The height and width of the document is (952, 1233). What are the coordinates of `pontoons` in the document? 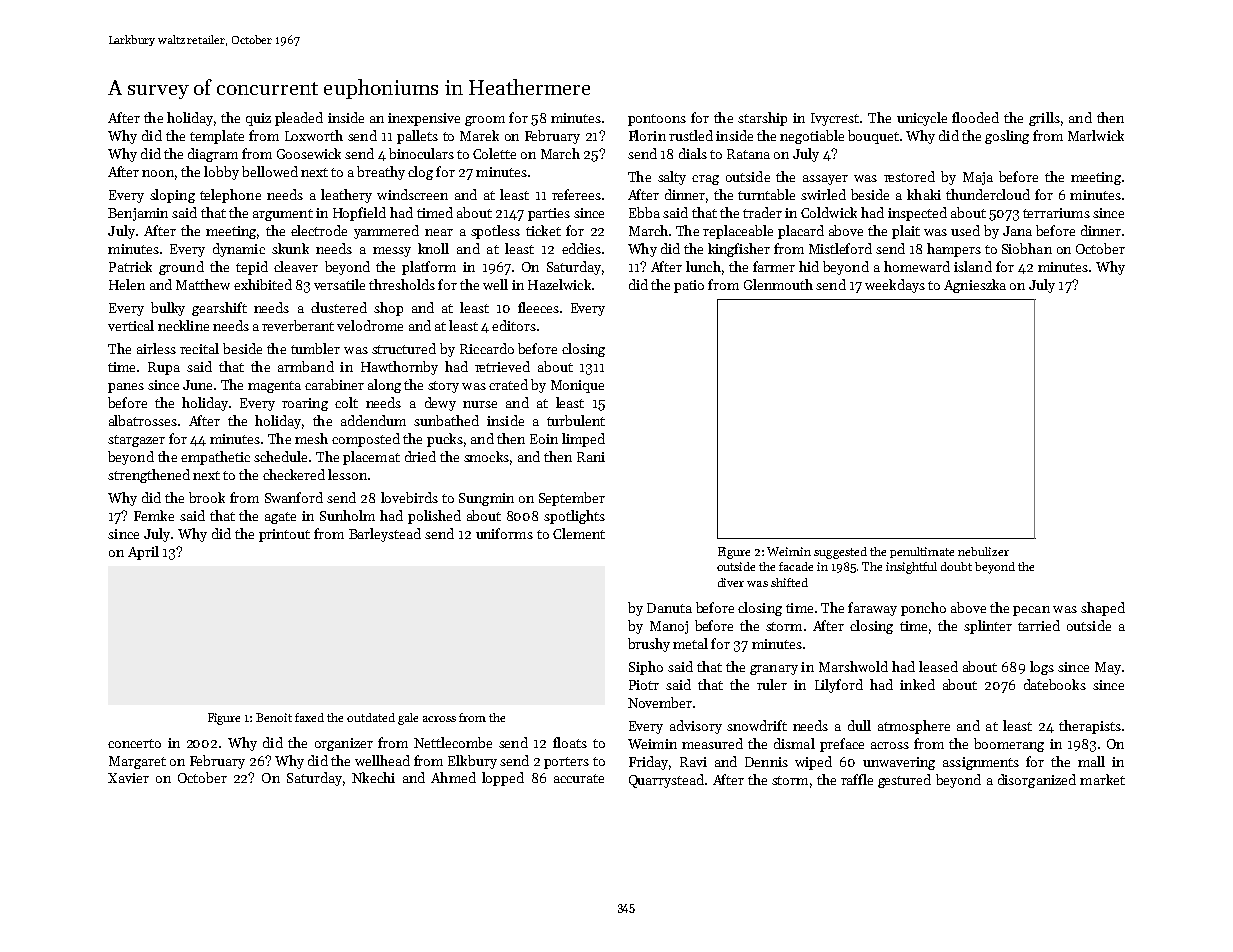 It's located at (657, 120).
